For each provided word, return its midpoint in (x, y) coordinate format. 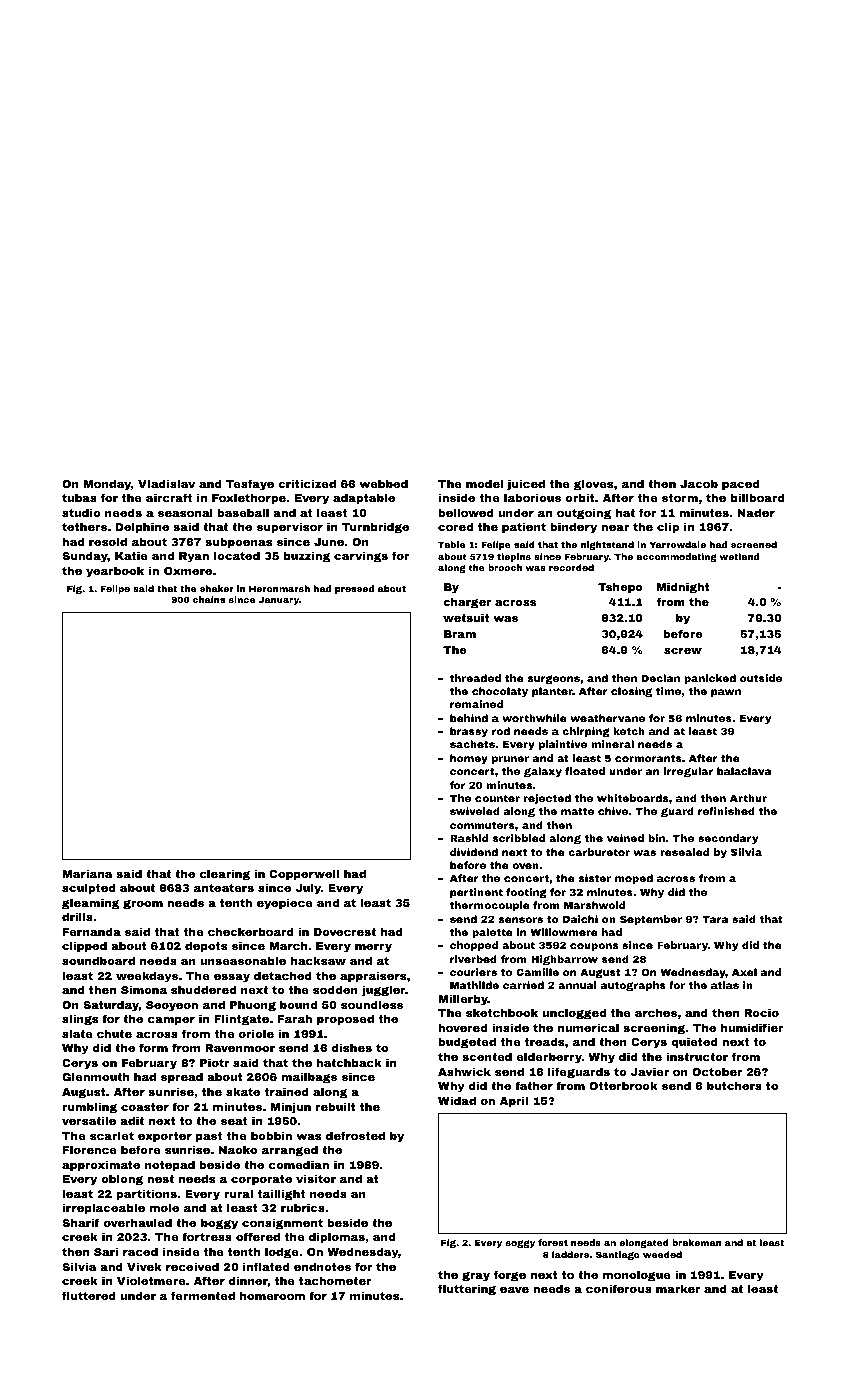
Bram (460, 634)
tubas (79, 497)
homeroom (272, 1295)
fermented (203, 1295)
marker (678, 1288)
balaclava (744, 771)
